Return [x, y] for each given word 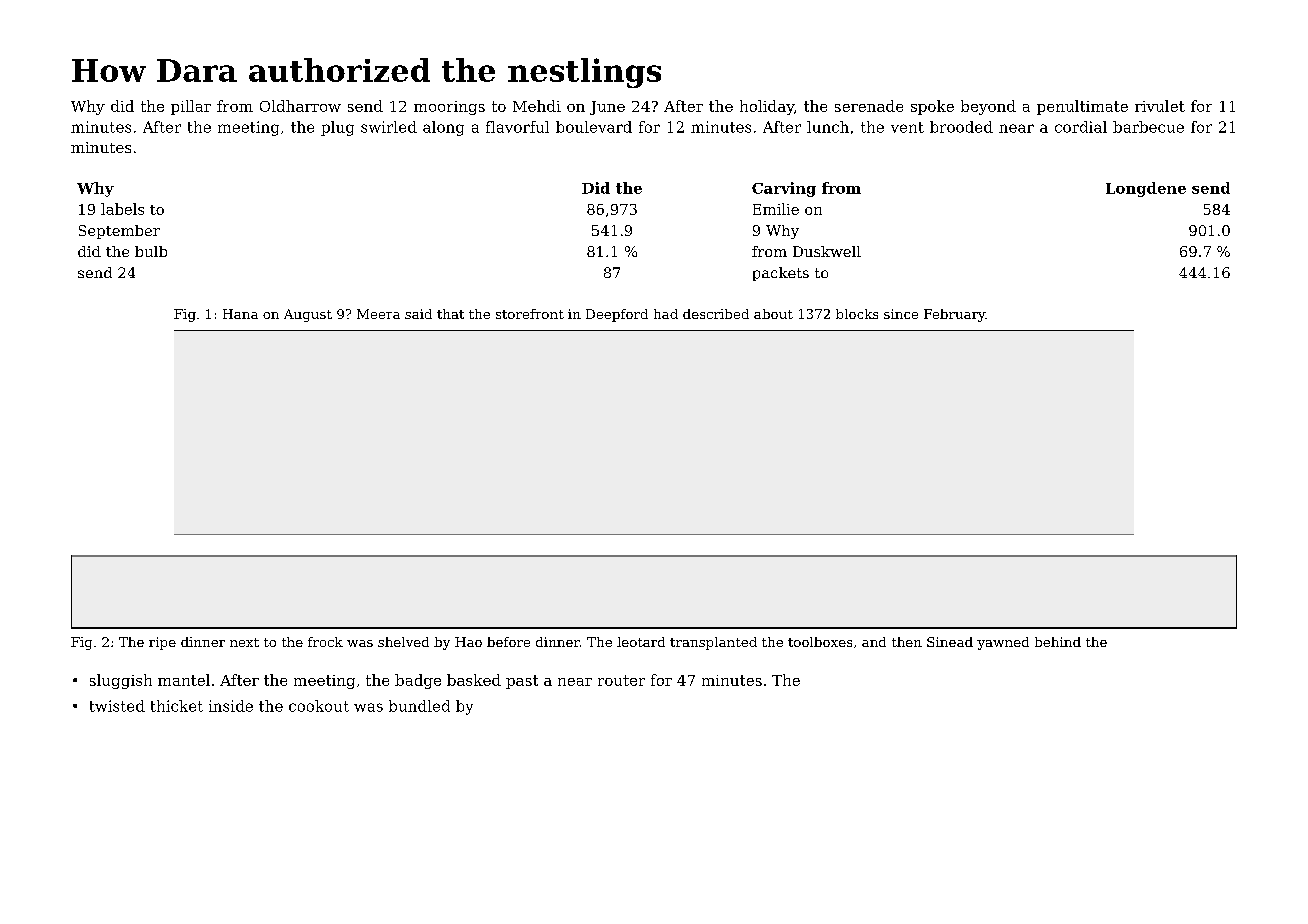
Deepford [617, 315]
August [308, 315]
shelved [403, 642]
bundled [419, 706]
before [508, 642]
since [901, 314]
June [607, 108]
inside [231, 706]
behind [1058, 642]
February [954, 315]
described [716, 314]
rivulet [1160, 106]
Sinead [950, 642]
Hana [240, 314]
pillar [191, 107]
